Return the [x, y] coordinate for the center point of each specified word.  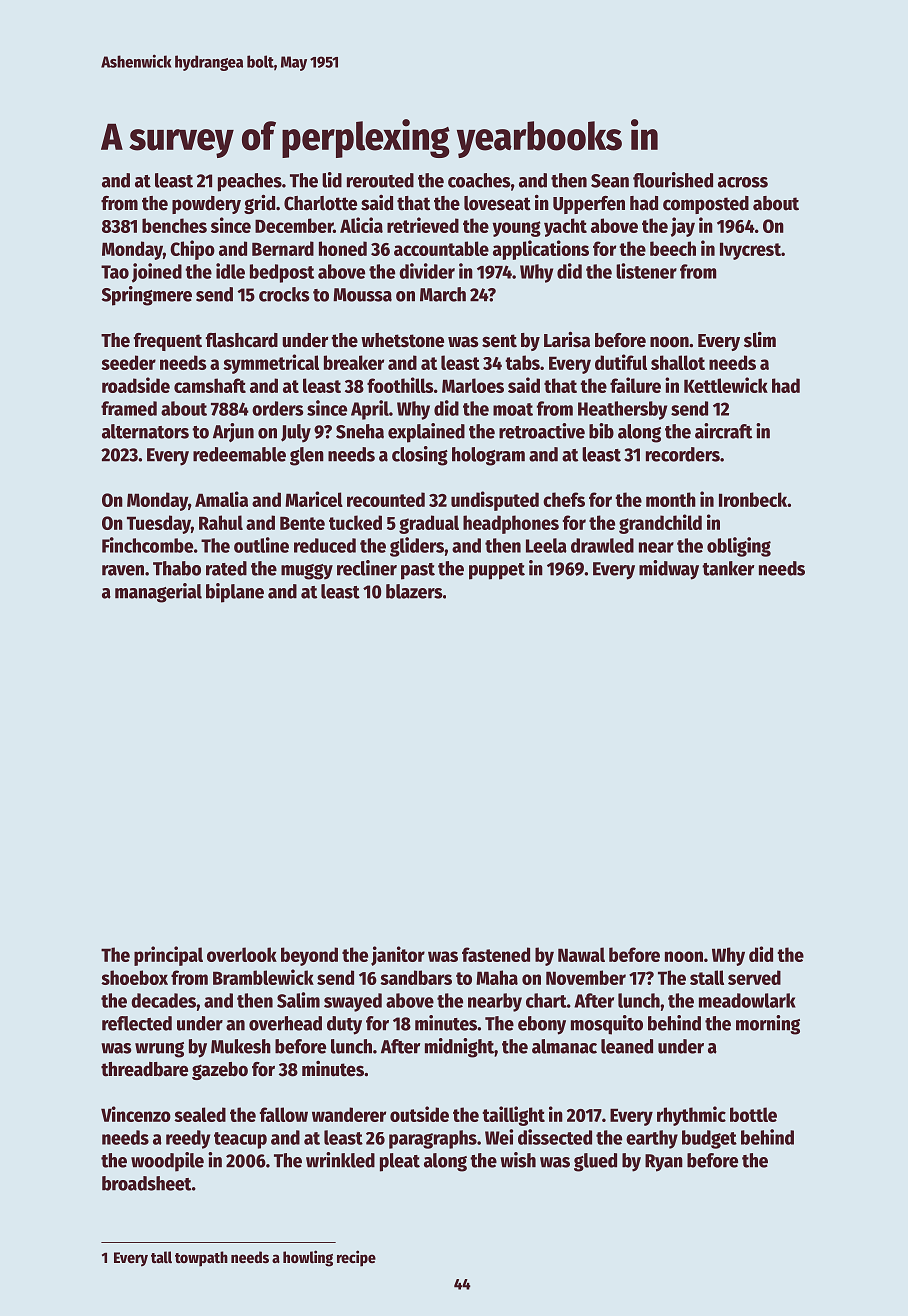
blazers [414, 591]
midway [669, 570]
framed [129, 408]
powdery [206, 205]
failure [635, 385]
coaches [479, 180]
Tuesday [159, 524]
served [754, 977]
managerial [158, 593]
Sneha [360, 431]
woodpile [167, 1162]
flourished [673, 180]
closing [420, 456]
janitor [398, 956]
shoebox [134, 977]
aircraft [723, 431]
